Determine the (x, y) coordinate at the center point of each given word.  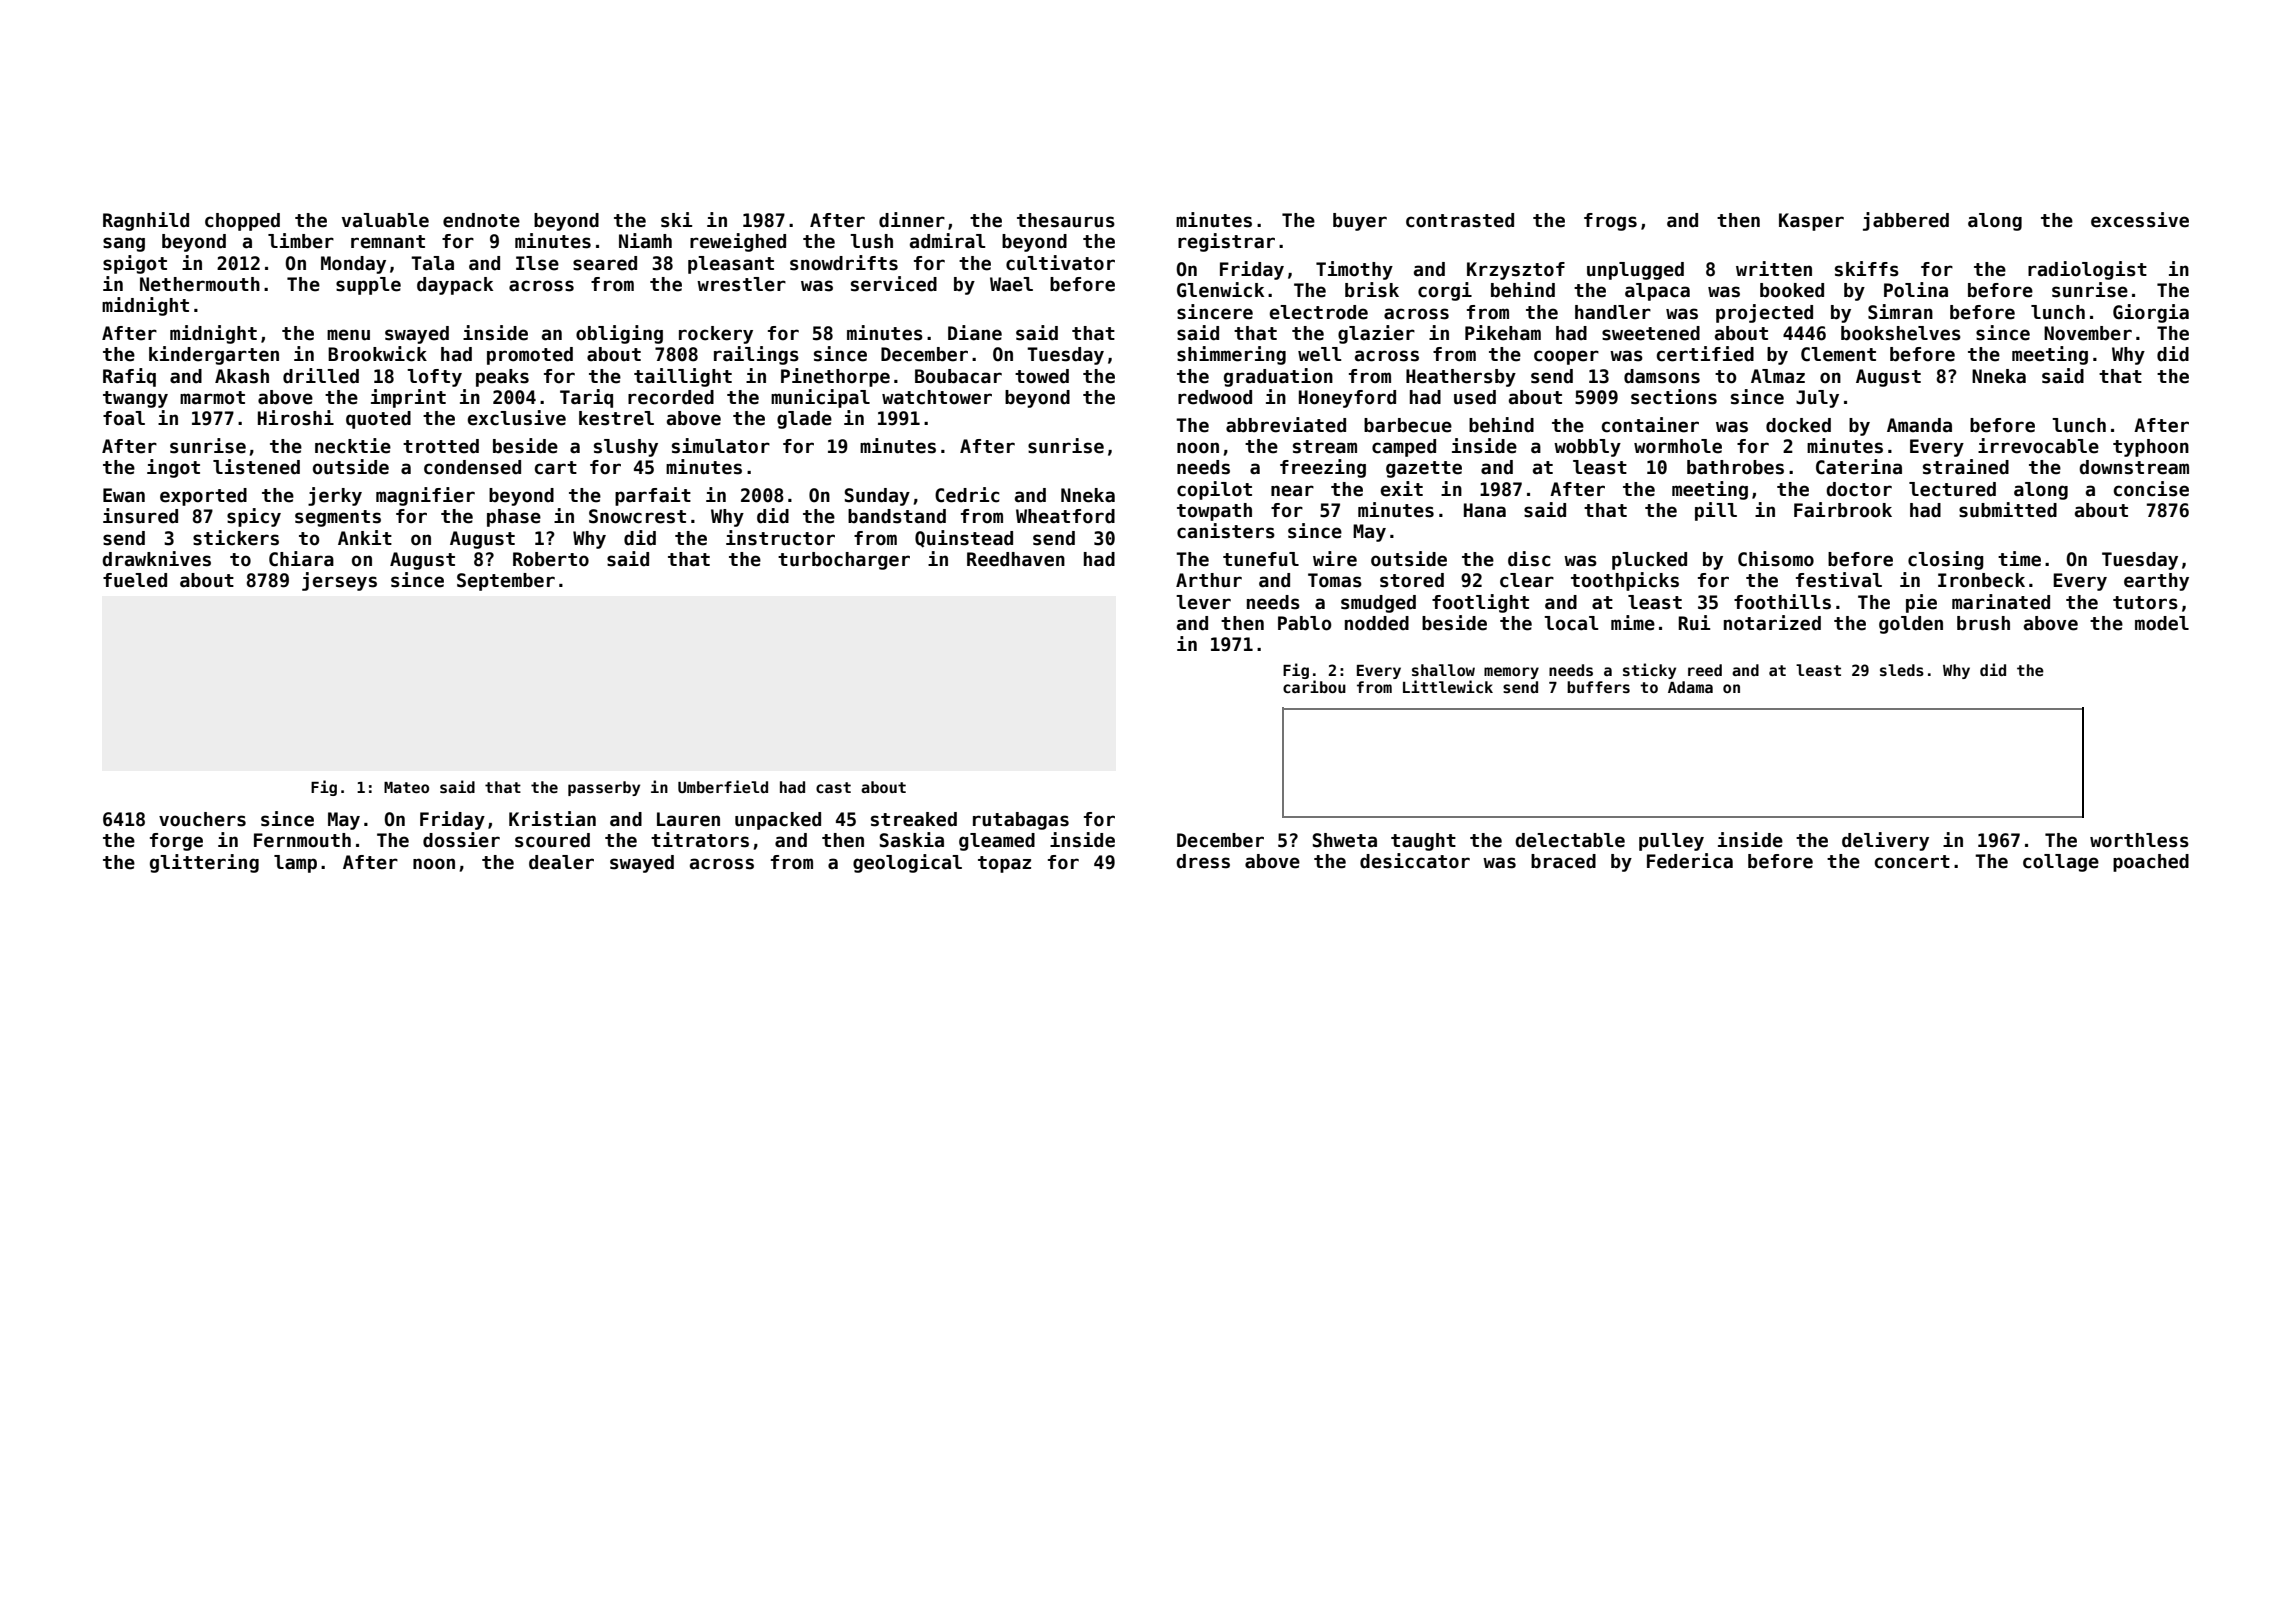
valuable (385, 220)
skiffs (1867, 269)
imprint (408, 398)
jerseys (339, 581)
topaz (1004, 864)
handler (1613, 312)
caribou (1314, 686)
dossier (461, 840)
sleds (1902, 670)
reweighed (738, 242)
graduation (1278, 377)
